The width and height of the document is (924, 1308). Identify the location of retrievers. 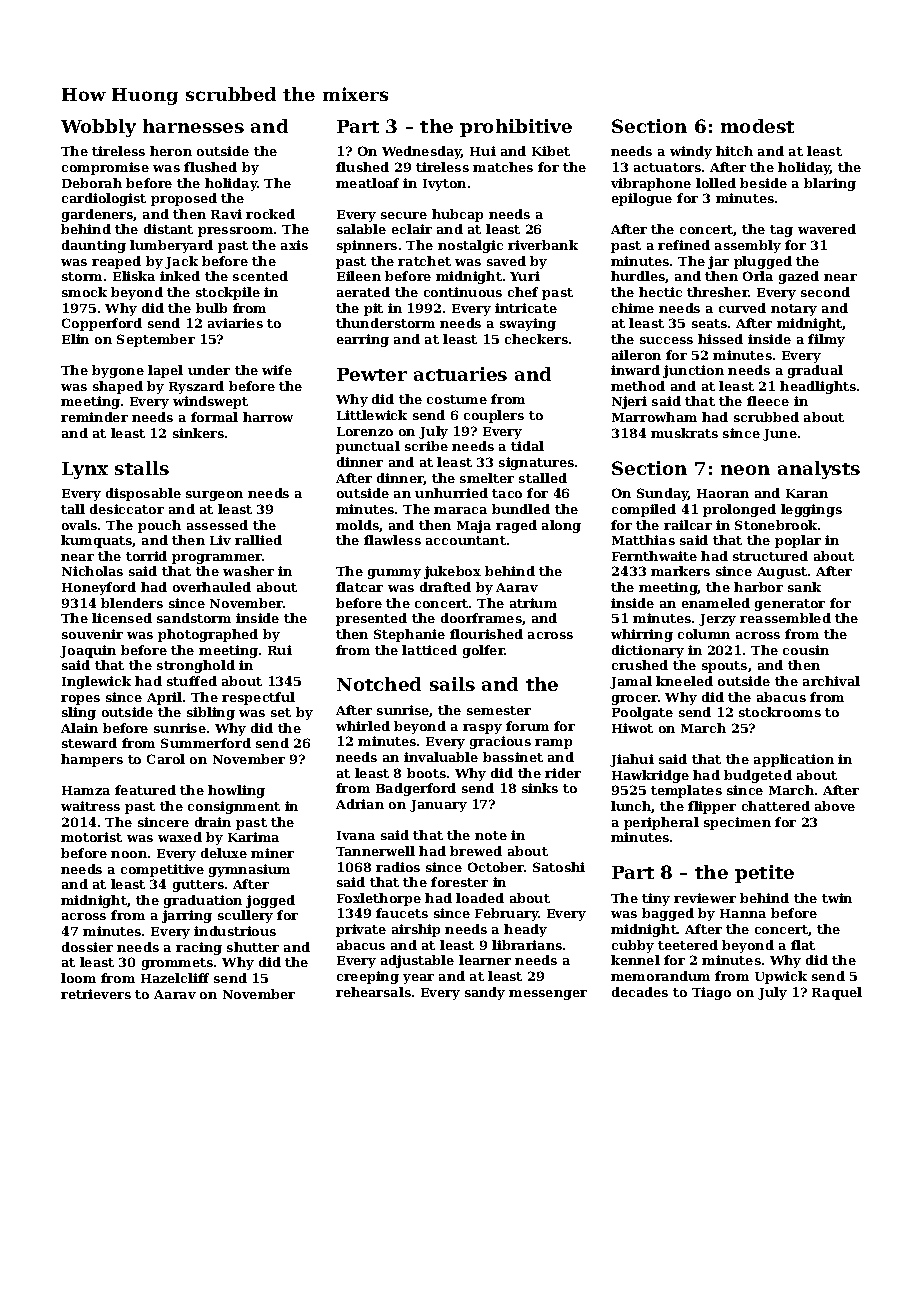
(96, 994).
